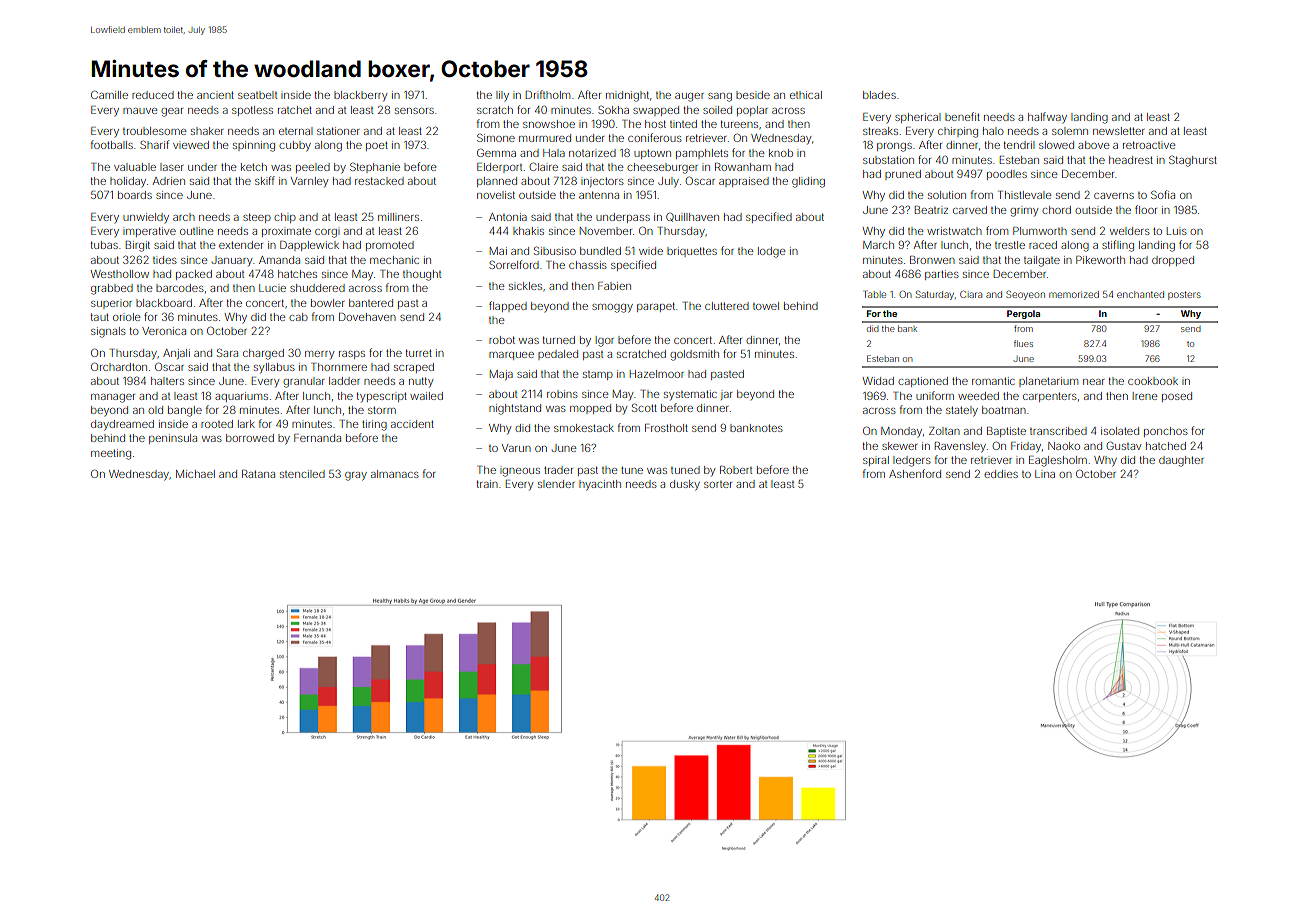 The height and width of the screenshot is (924, 1308). What do you see at coordinates (655, 124) in the screenshot?
I see `host` at bounding box center [655, 124].
